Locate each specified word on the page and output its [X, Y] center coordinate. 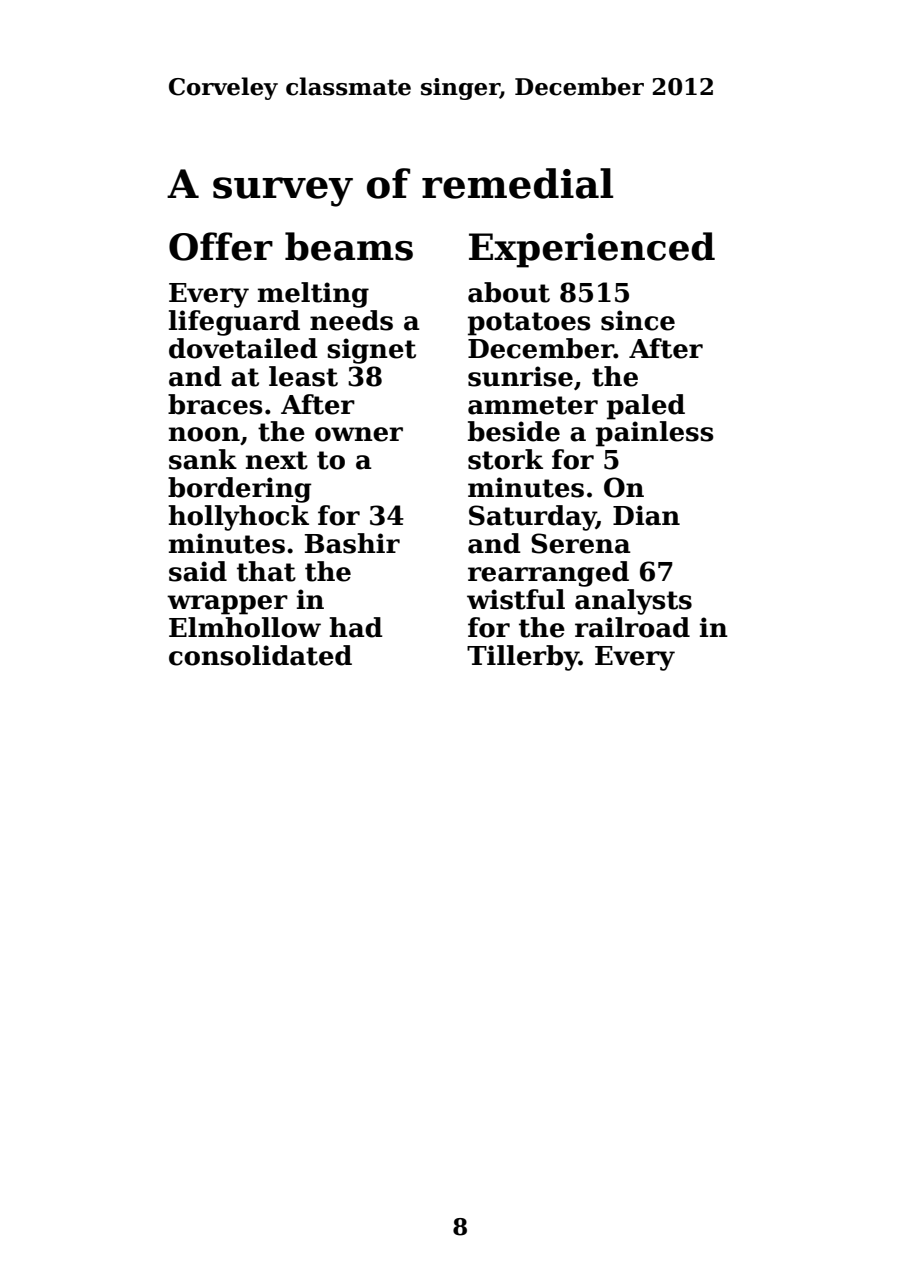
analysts [633, 602]
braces [215, 404]
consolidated [260, 655]
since [638, 320]
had [356, 627]
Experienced [592, 250]
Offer [221, 246]
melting [313, 295]
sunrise [520, 376]
